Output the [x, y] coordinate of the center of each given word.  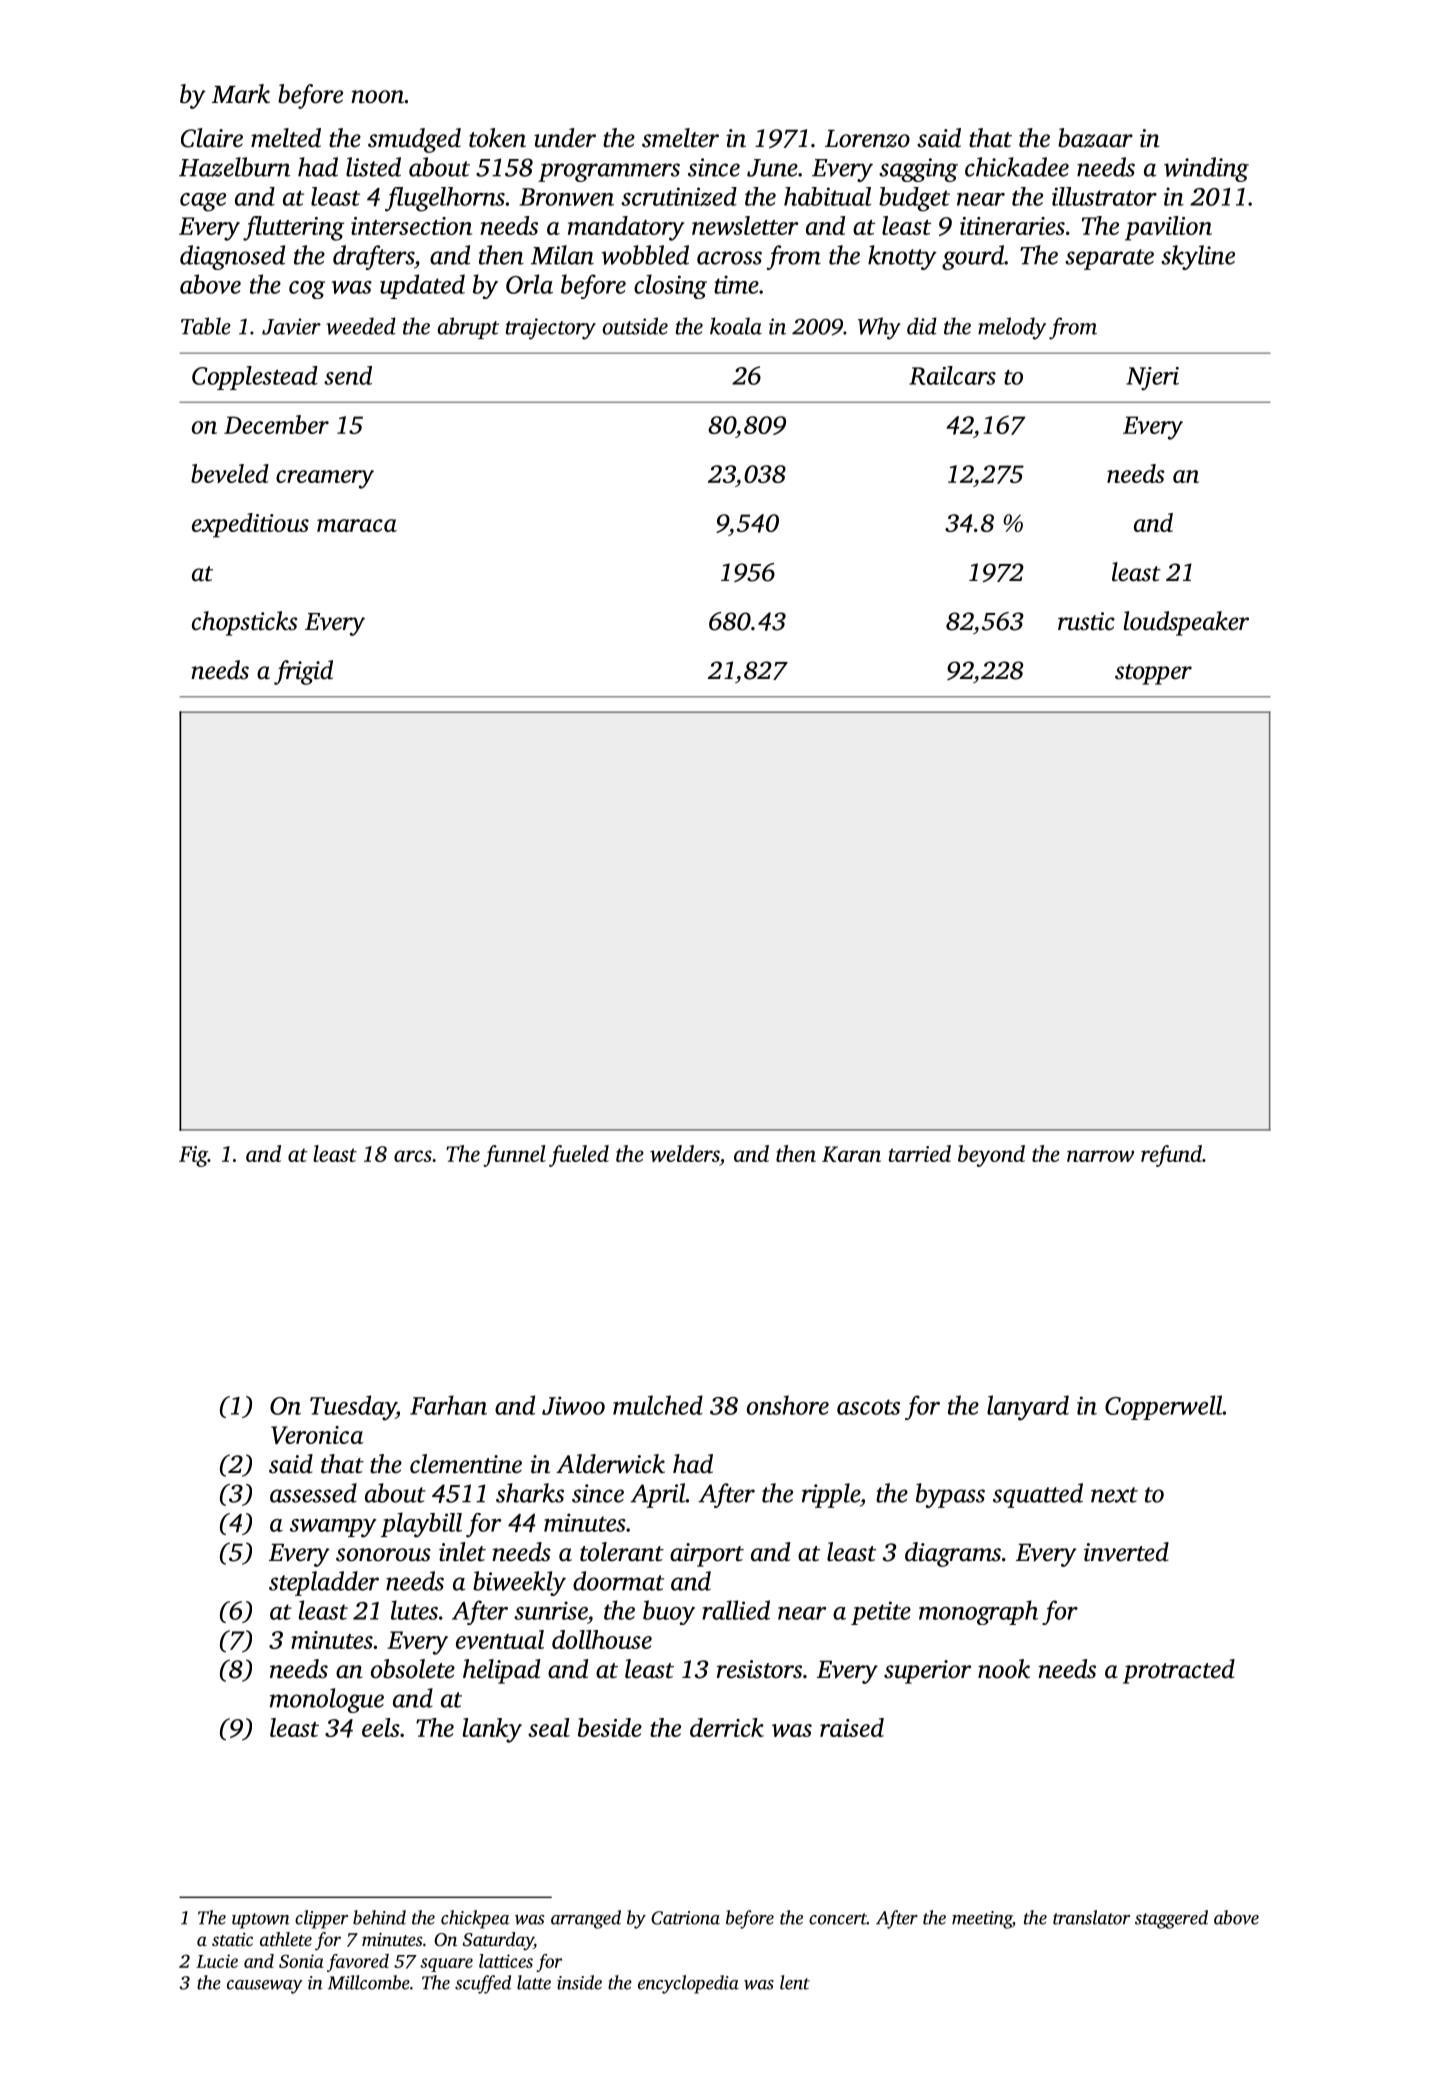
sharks [530, 1493]
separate [1109, 259]
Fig [193, 1156]
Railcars [952, 375]
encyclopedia [688, 1984]
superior [927, 1672]
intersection [411, 226]
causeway [265, 1987]
